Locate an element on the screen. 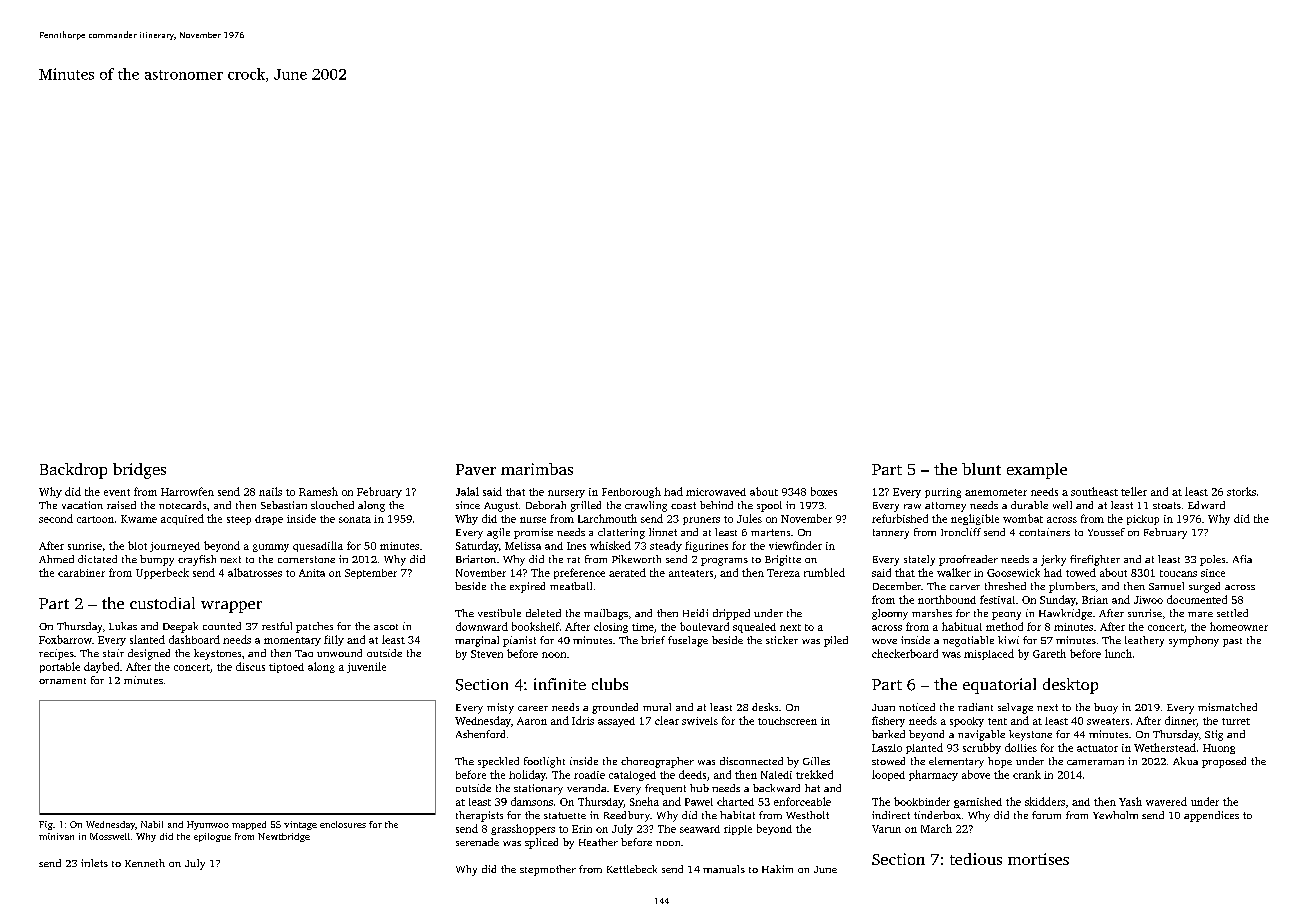  Melissa is located at coordinates (523, 546).
